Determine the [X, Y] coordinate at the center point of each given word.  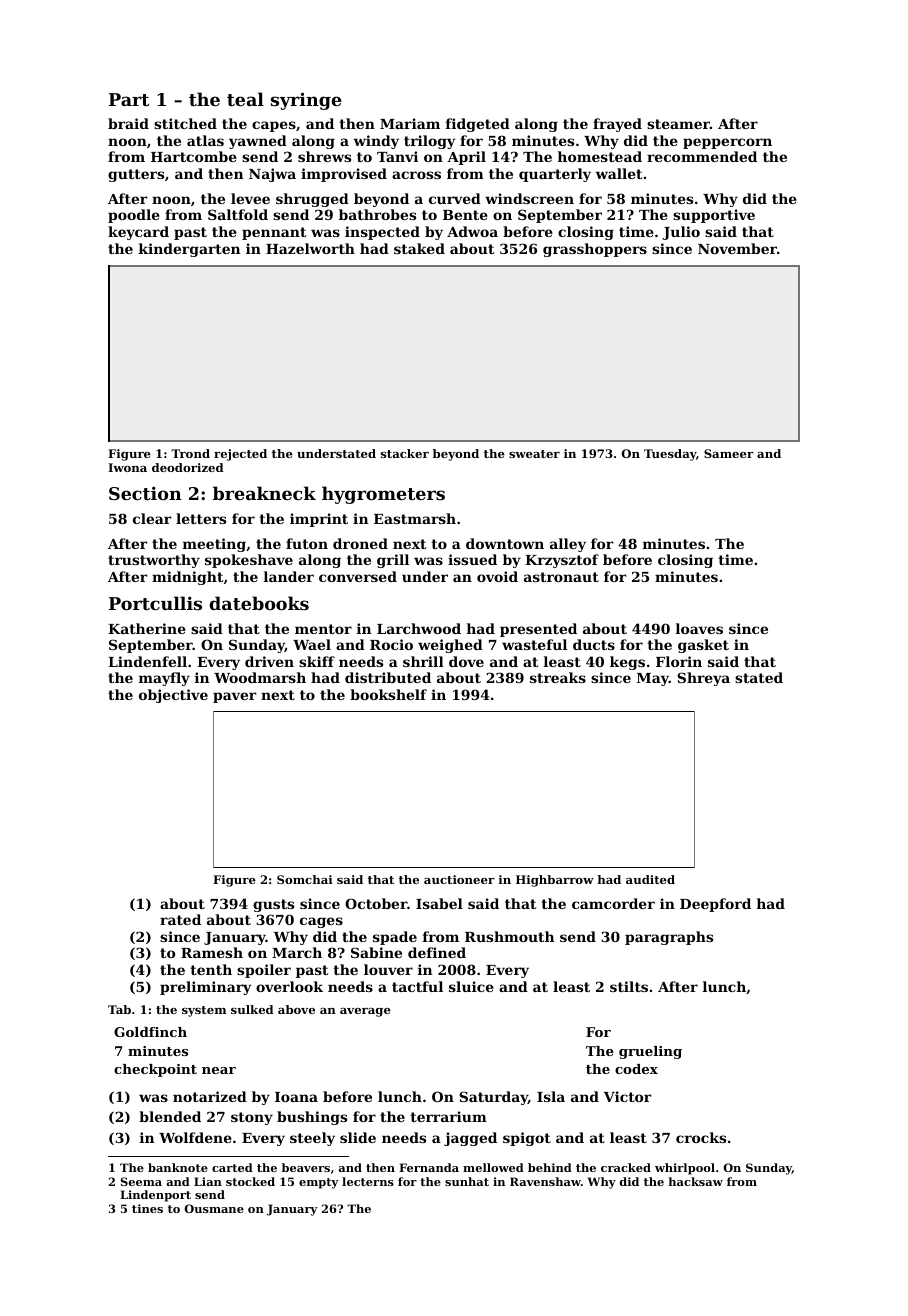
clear [152, 518]
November [737, 248]
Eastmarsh [415, 518]
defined [437, 952]
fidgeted [478, 125]
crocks [701, 1137]
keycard [138, 233]
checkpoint [155, 1070]
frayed [617, 125]
